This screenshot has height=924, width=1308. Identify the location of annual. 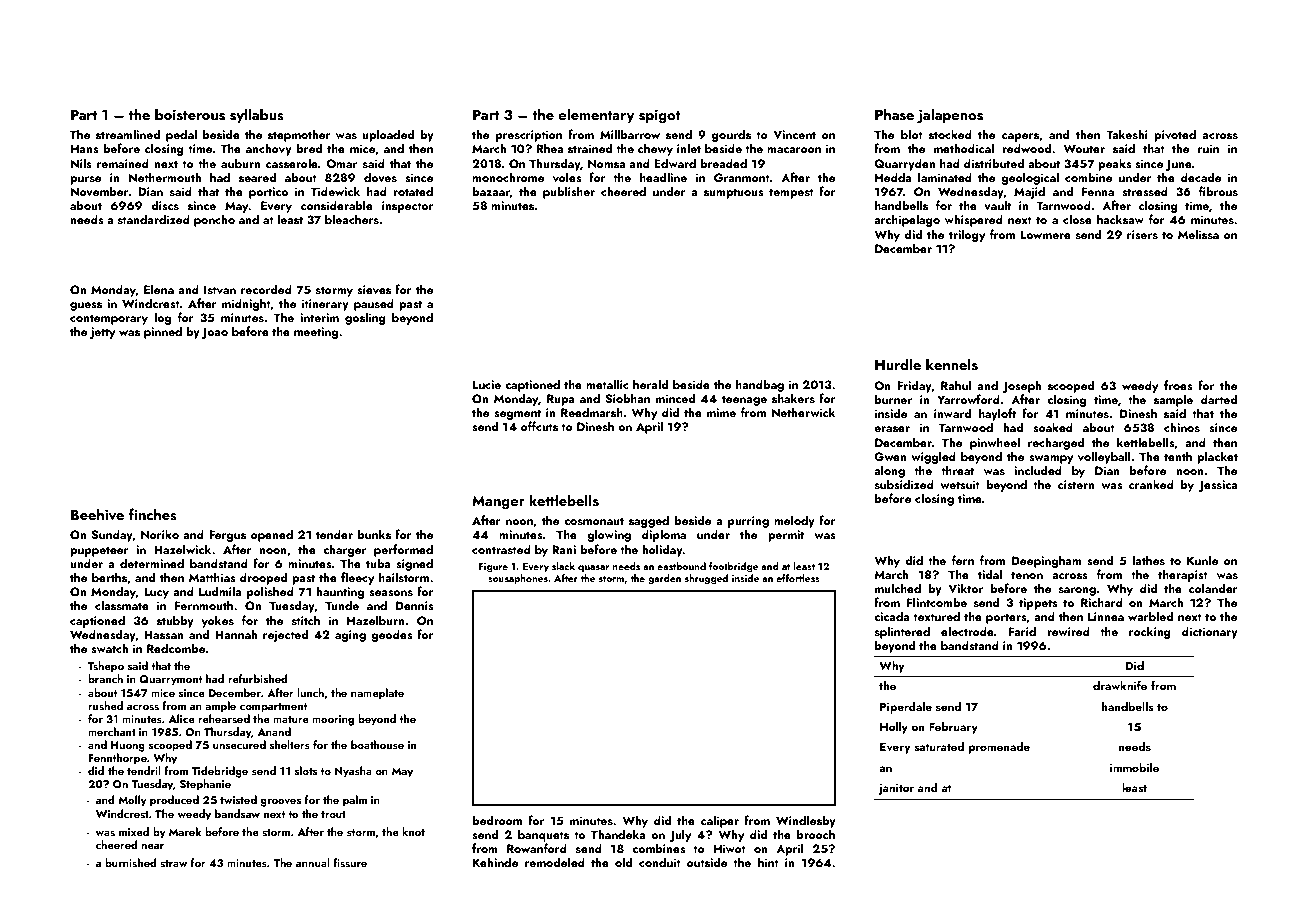
(313, 862).
